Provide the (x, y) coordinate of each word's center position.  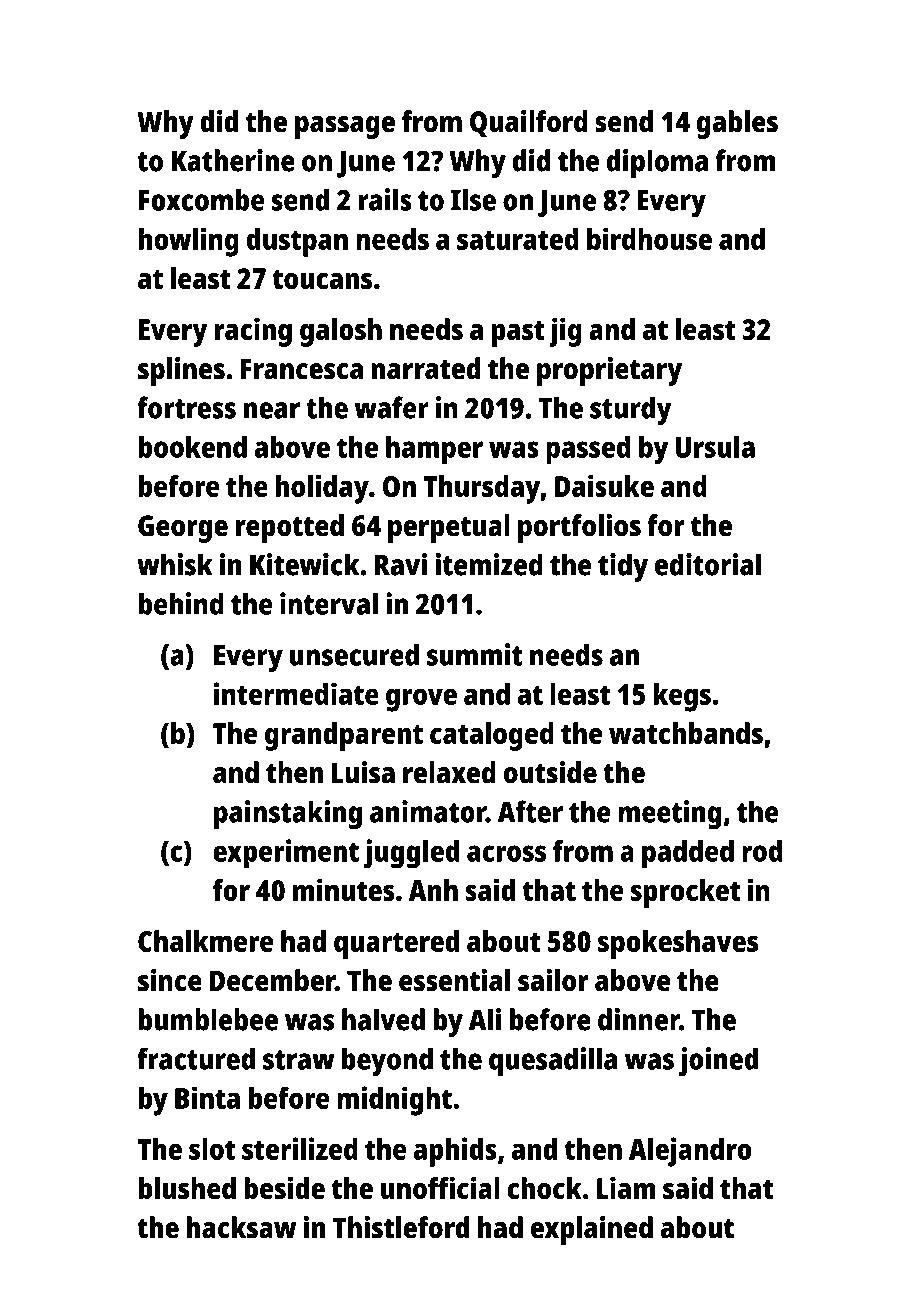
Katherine (233, 160)
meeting (670, 814)
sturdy (630, 410)
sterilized (300, 1148)
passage (345, 127)
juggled (411, 854)
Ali (485, 1019)
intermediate (296, 693)
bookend (192, 447)
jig (565, 332)
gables (737, 124)
